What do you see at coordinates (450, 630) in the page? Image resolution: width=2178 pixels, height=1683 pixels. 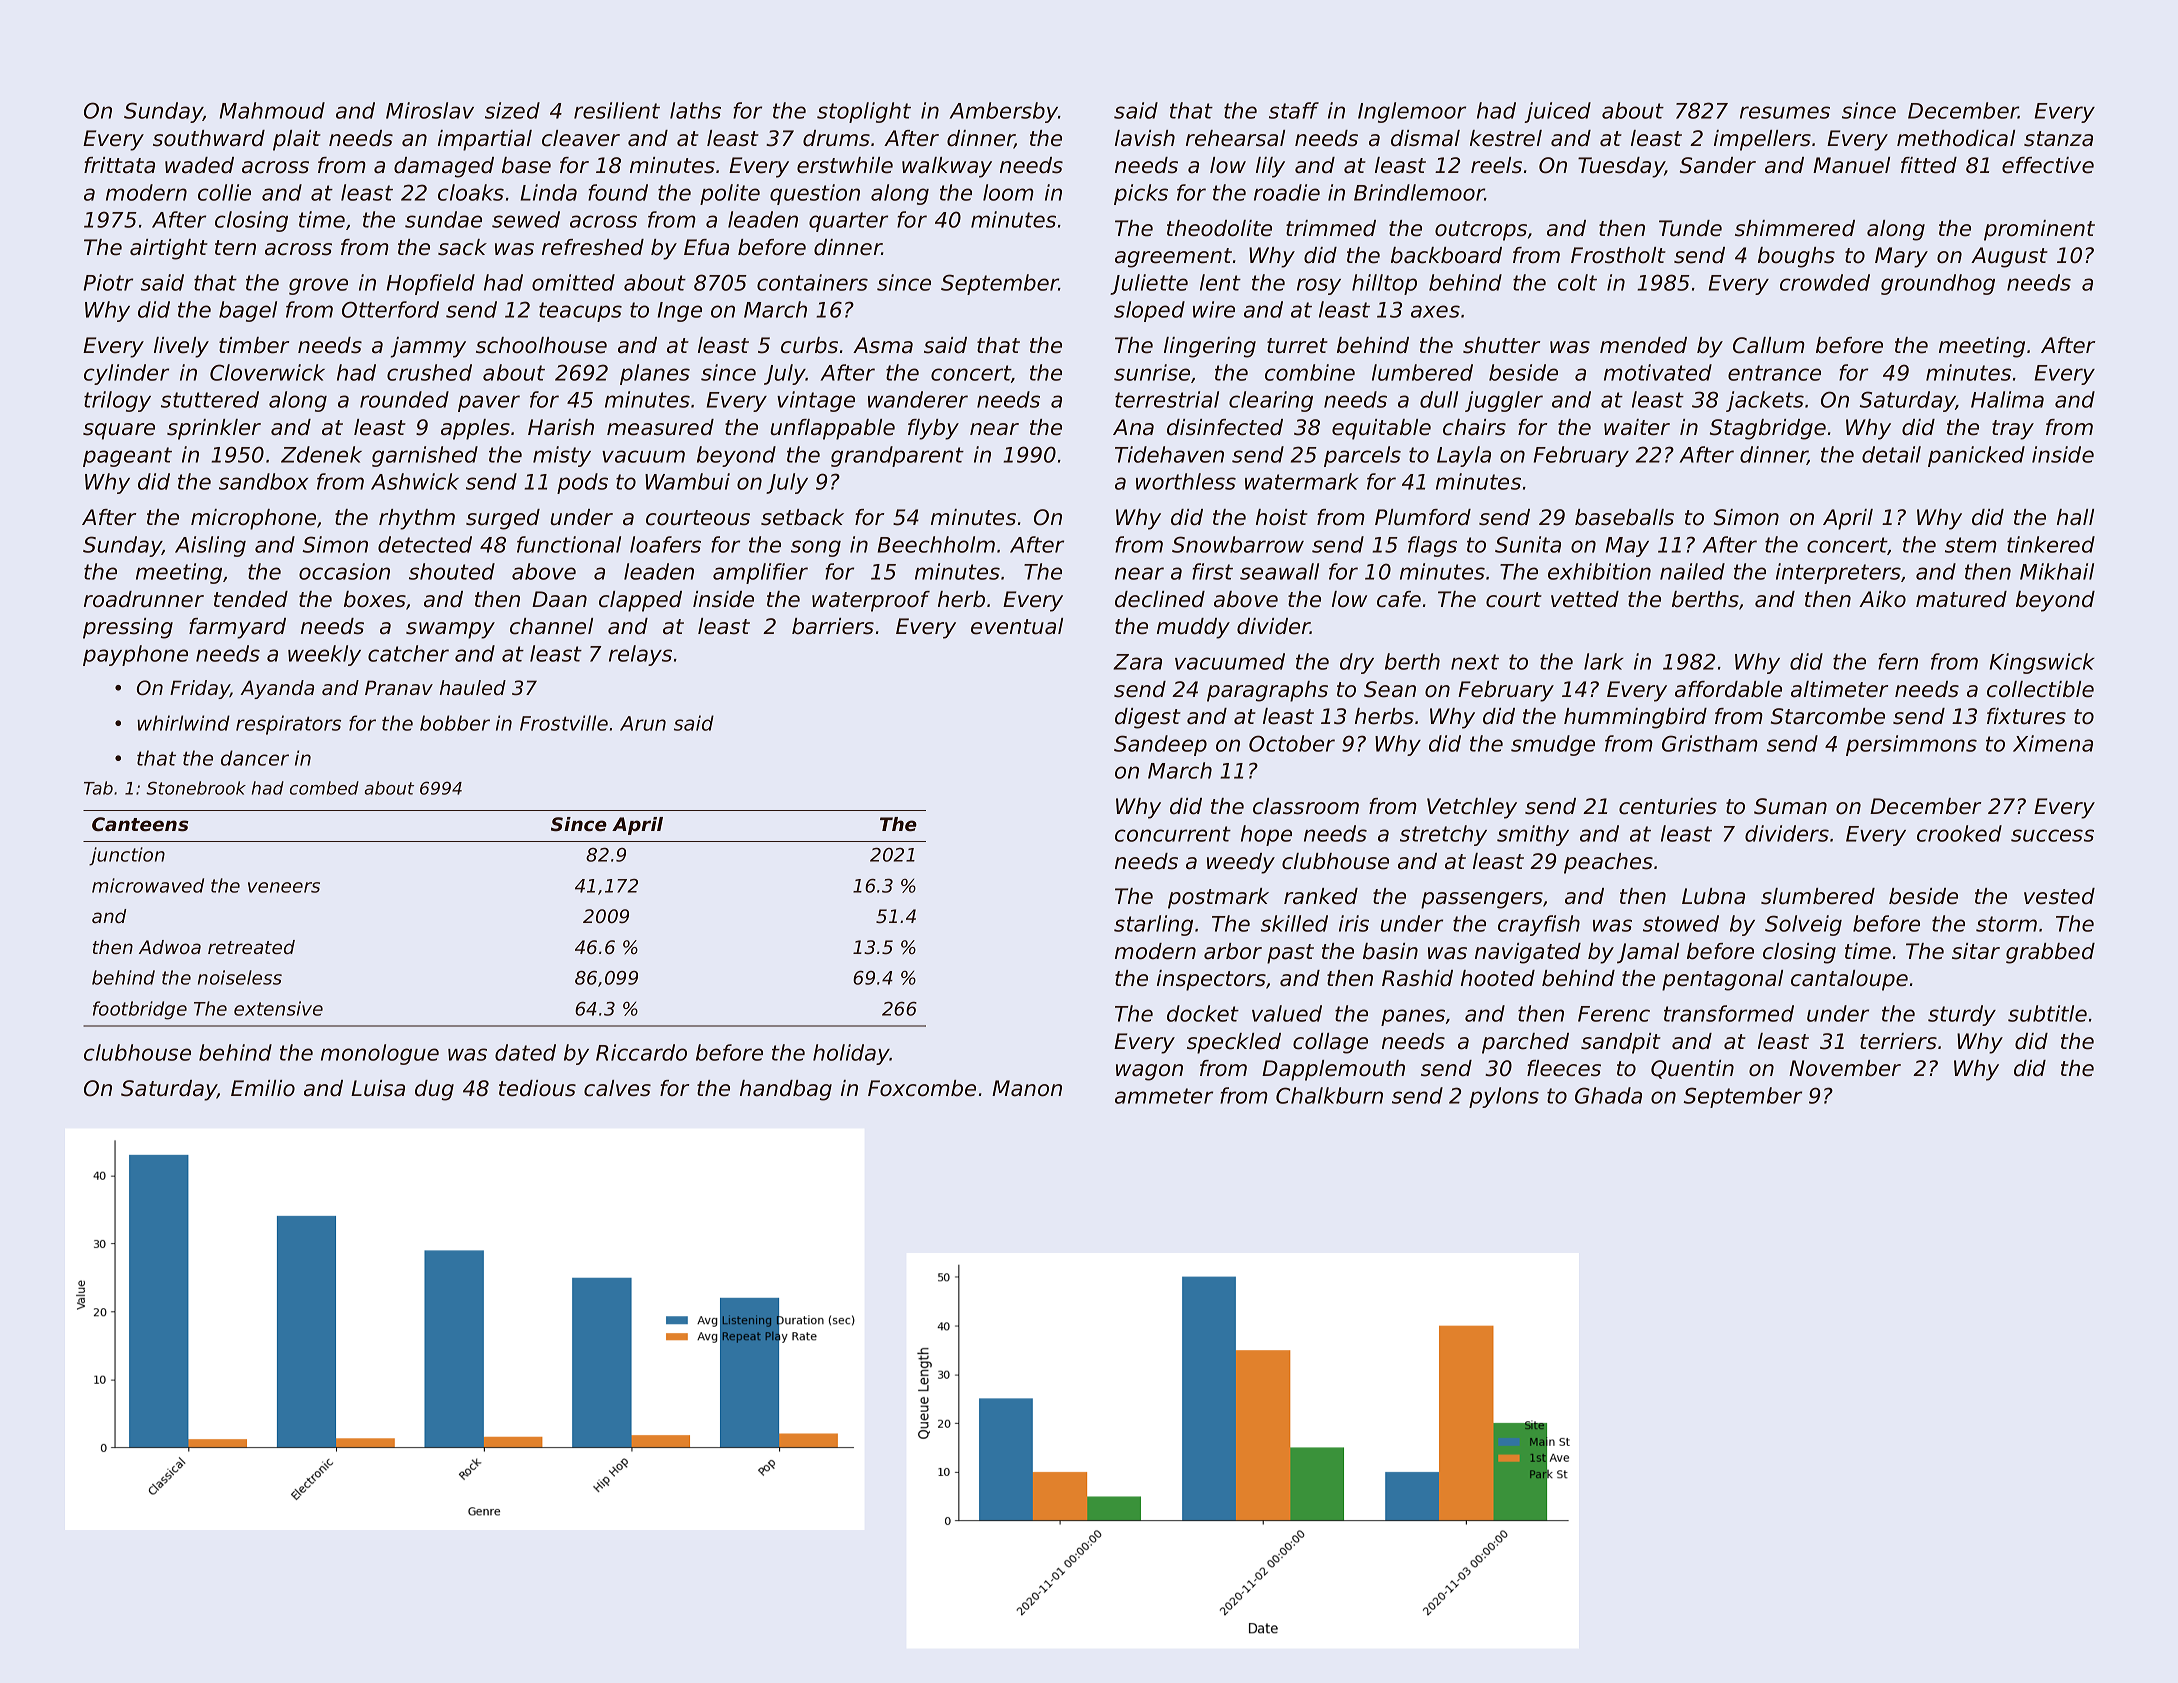 I see `swampy` at bounding box center [450, 630].
